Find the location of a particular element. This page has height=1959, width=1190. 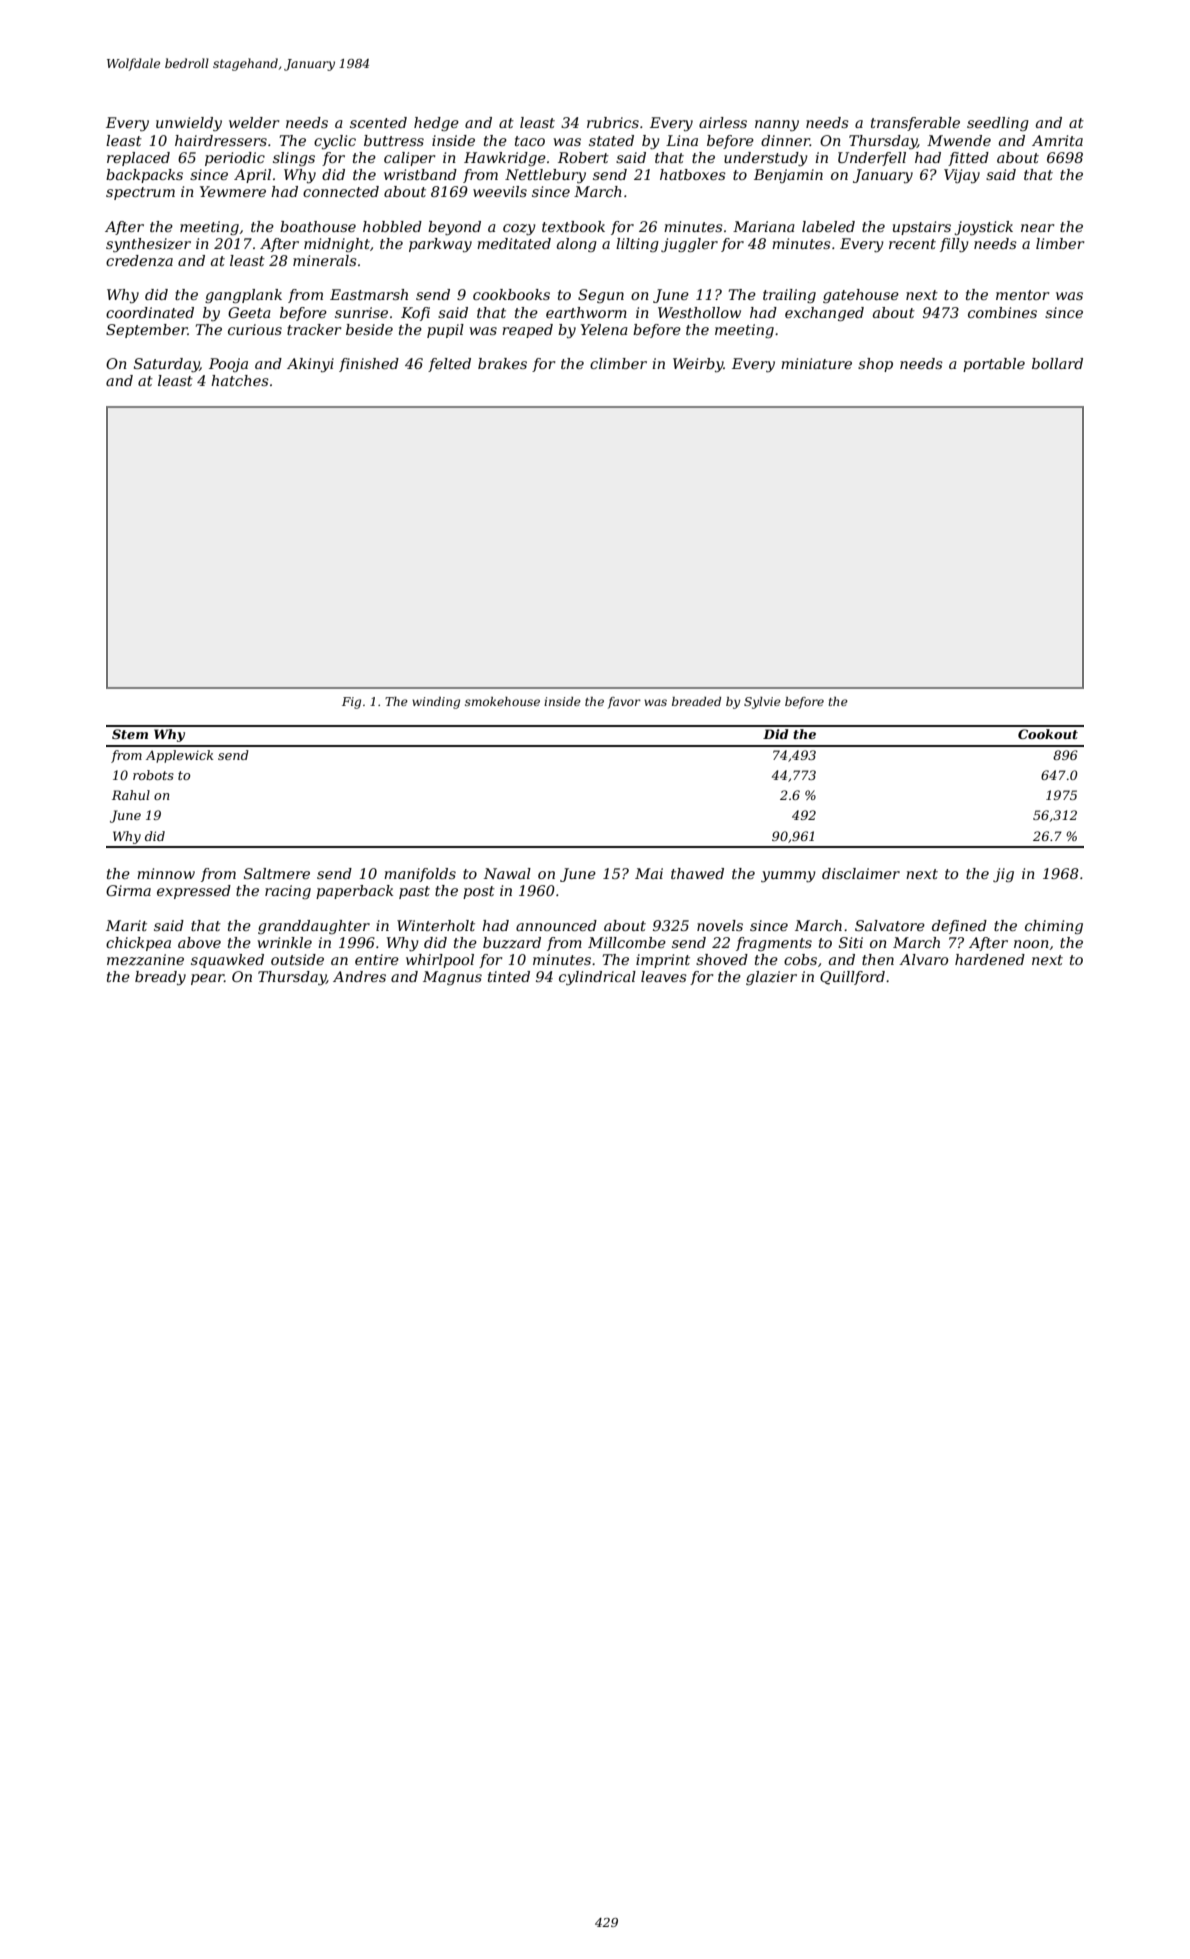

Weirby is located at coordinates (698, 365).
